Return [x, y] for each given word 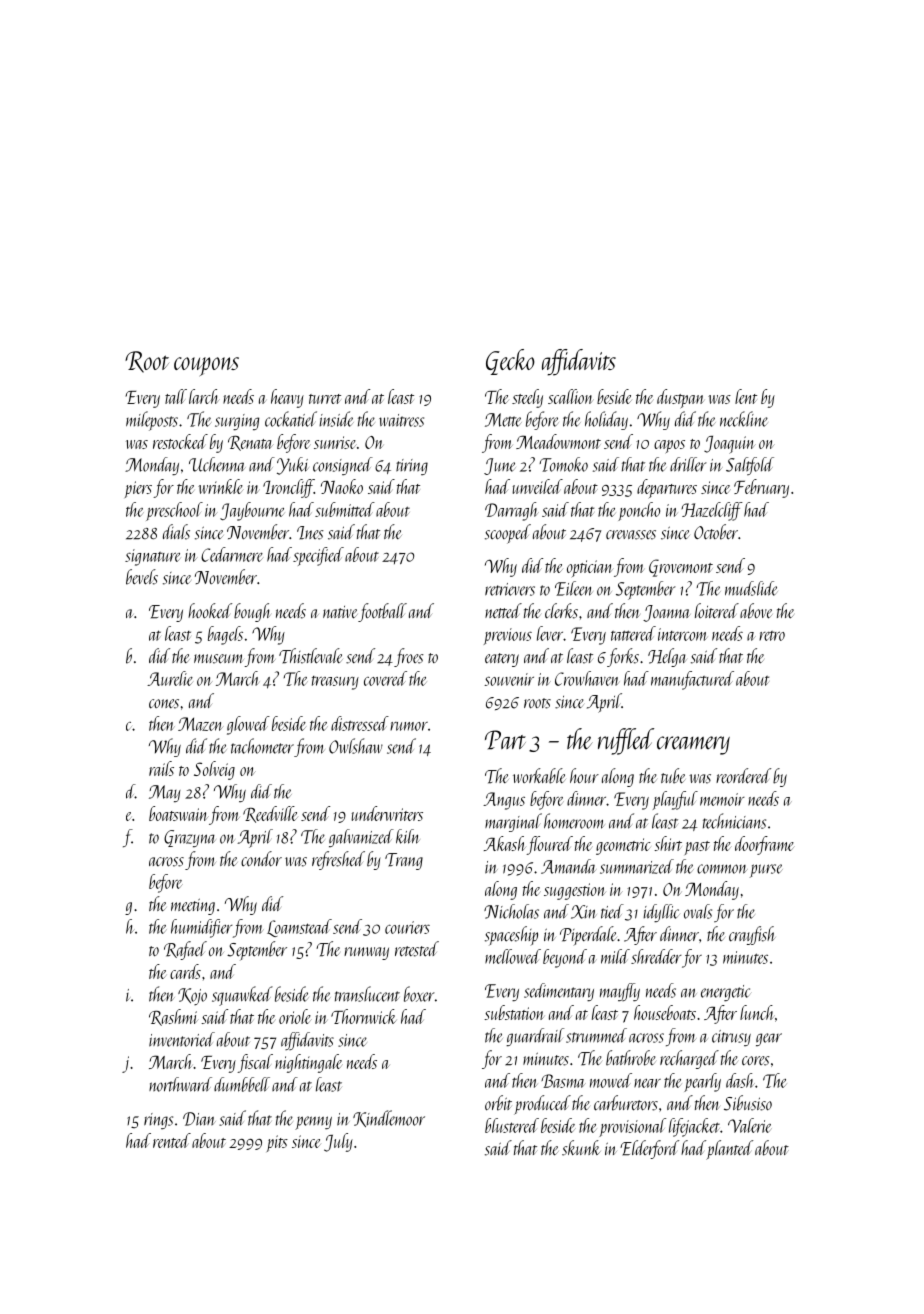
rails [161, 768]
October [716, 532]
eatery [502, 660]
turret [325, 399]
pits [277, 1143]
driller [688, 464]
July [338, 1142]
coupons [206, 366]
